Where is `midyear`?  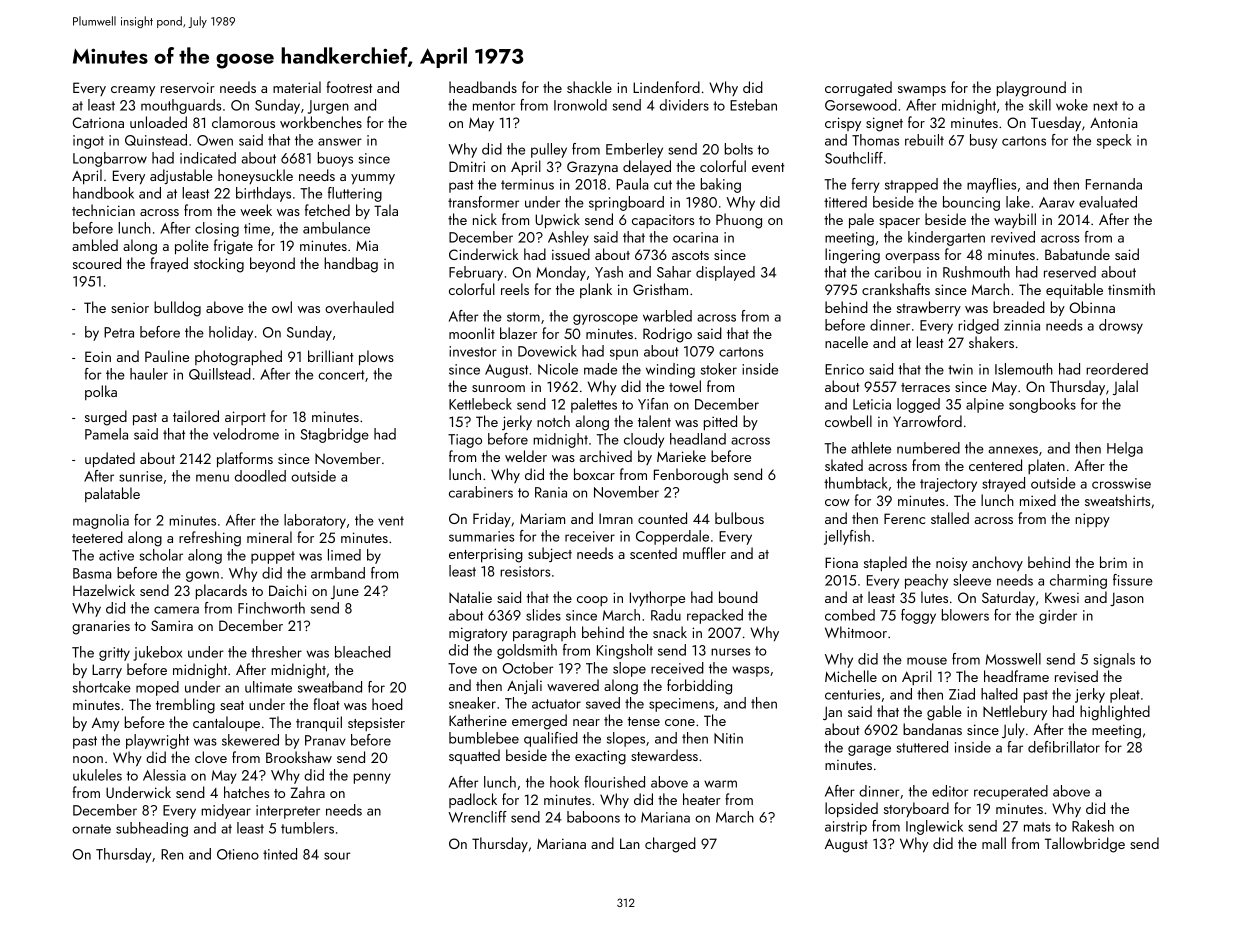 midyear is located at coordinates (226, 811).
